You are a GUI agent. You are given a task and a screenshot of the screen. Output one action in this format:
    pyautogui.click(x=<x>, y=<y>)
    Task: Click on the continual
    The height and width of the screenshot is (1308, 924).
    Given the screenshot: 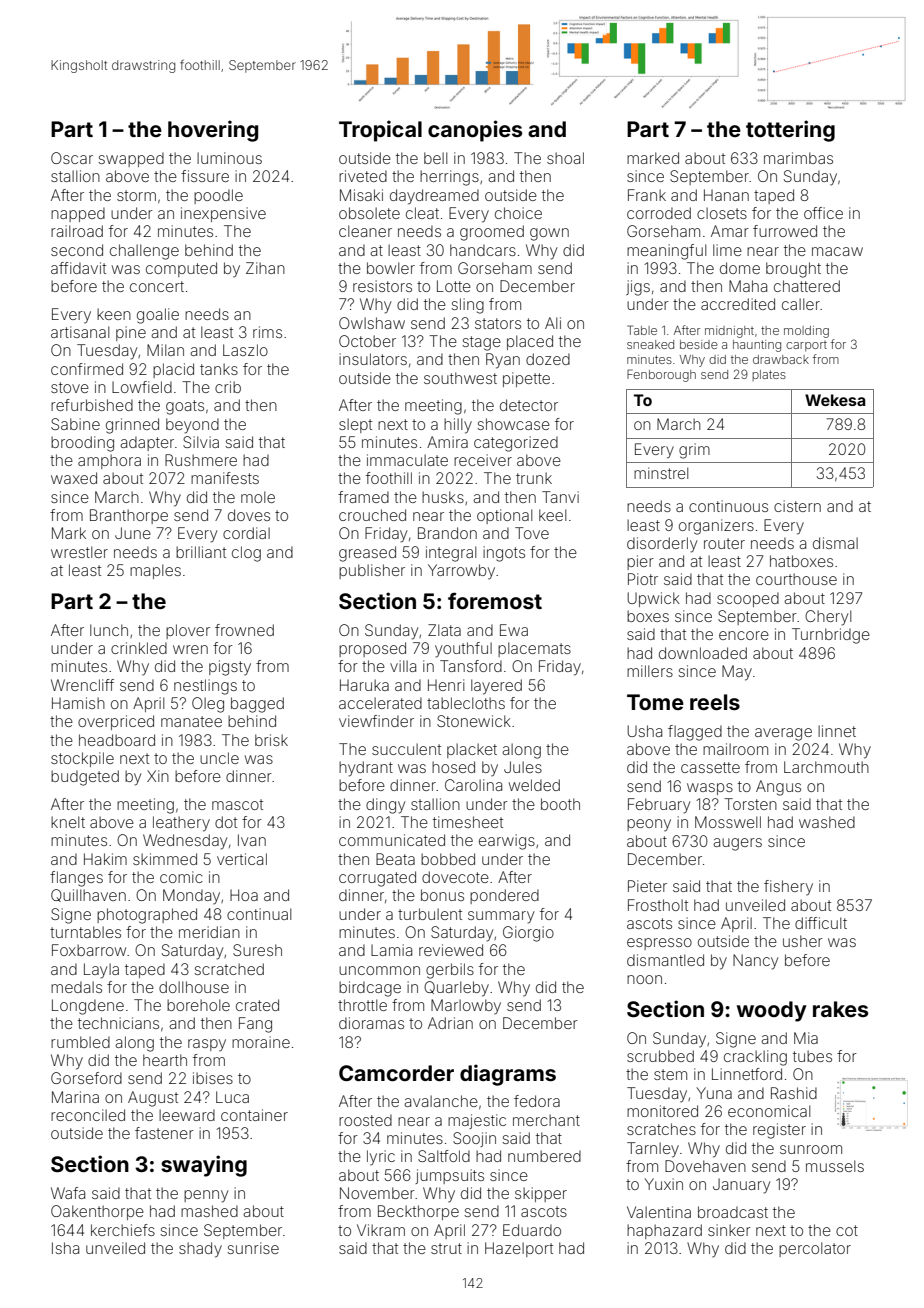 What is the action you would take?
    pyautogui.click(x=259, y=914)
